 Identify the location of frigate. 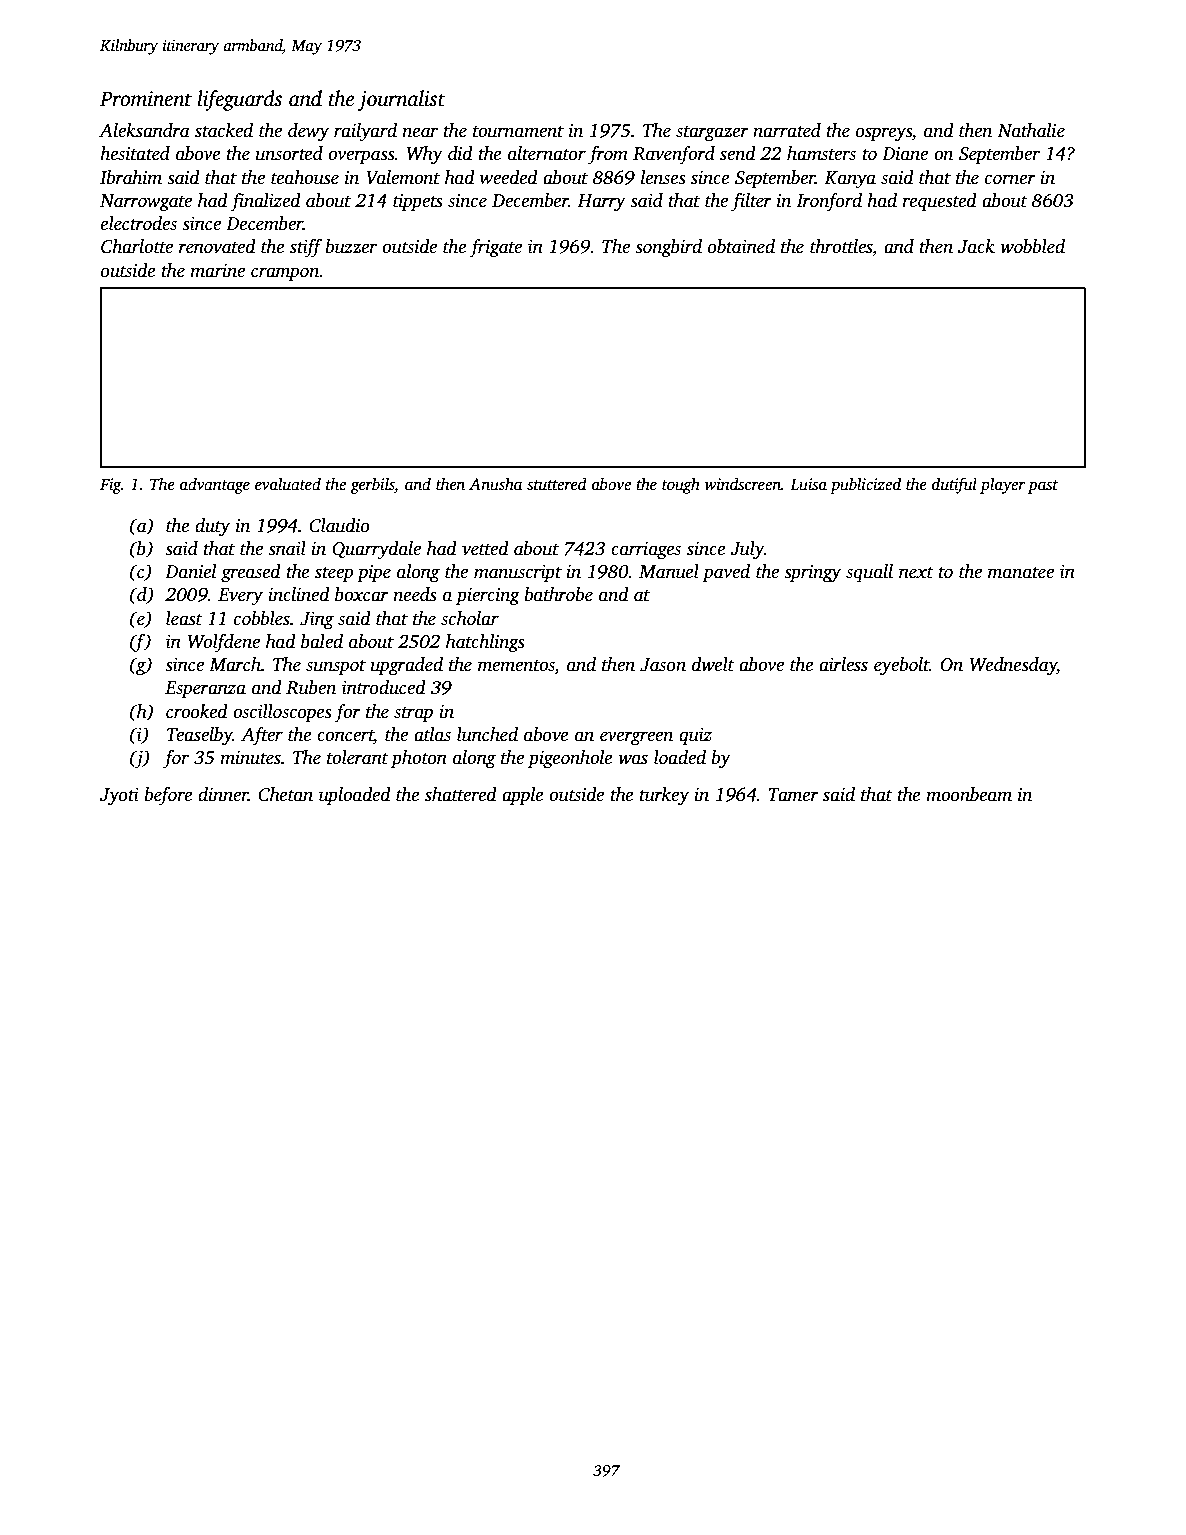
(495, 248).
